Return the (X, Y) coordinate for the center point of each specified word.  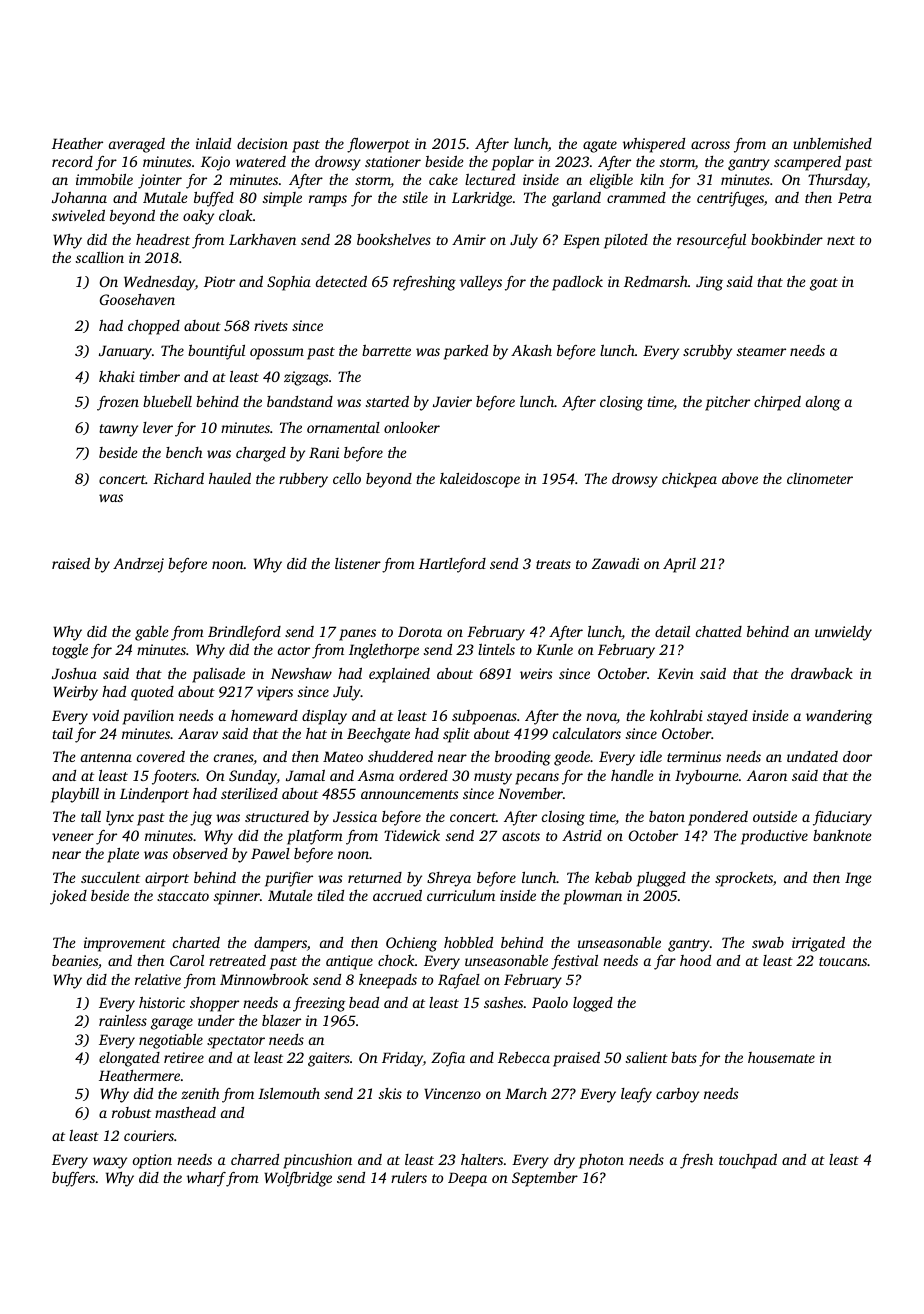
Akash (531, 350)
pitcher (727, 403)
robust (131, 1112)
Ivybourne (706, 777)
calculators (587, 733)
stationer (393, 161)
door (857, 756)
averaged (137, 145)
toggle (70, 651)
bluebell (167, 401)
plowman (592, 897)
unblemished (832, 143)
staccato (183, 896)
